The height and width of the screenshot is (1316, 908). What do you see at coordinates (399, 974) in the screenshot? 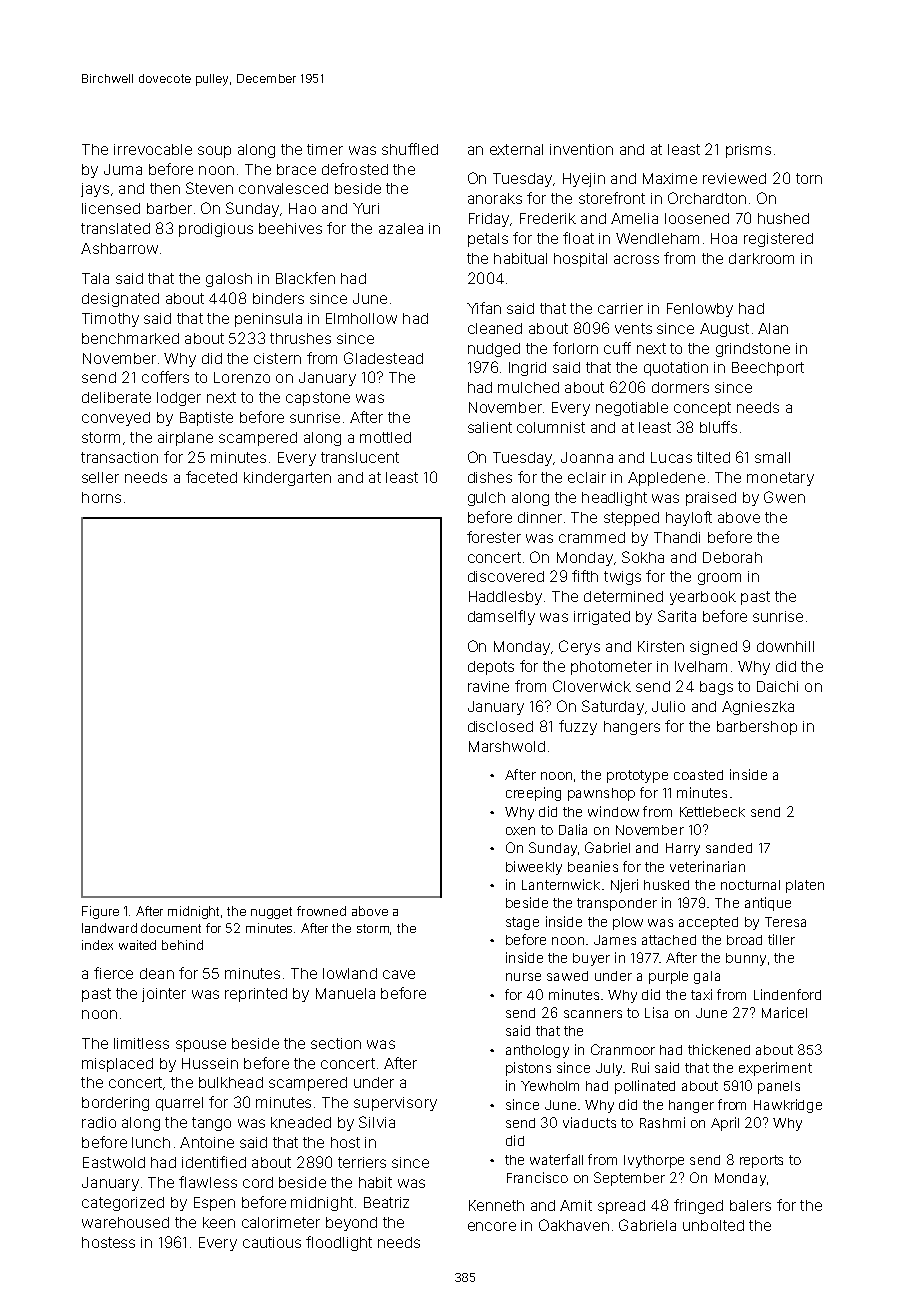
I see `cave` at bounding box center [399, 974].
